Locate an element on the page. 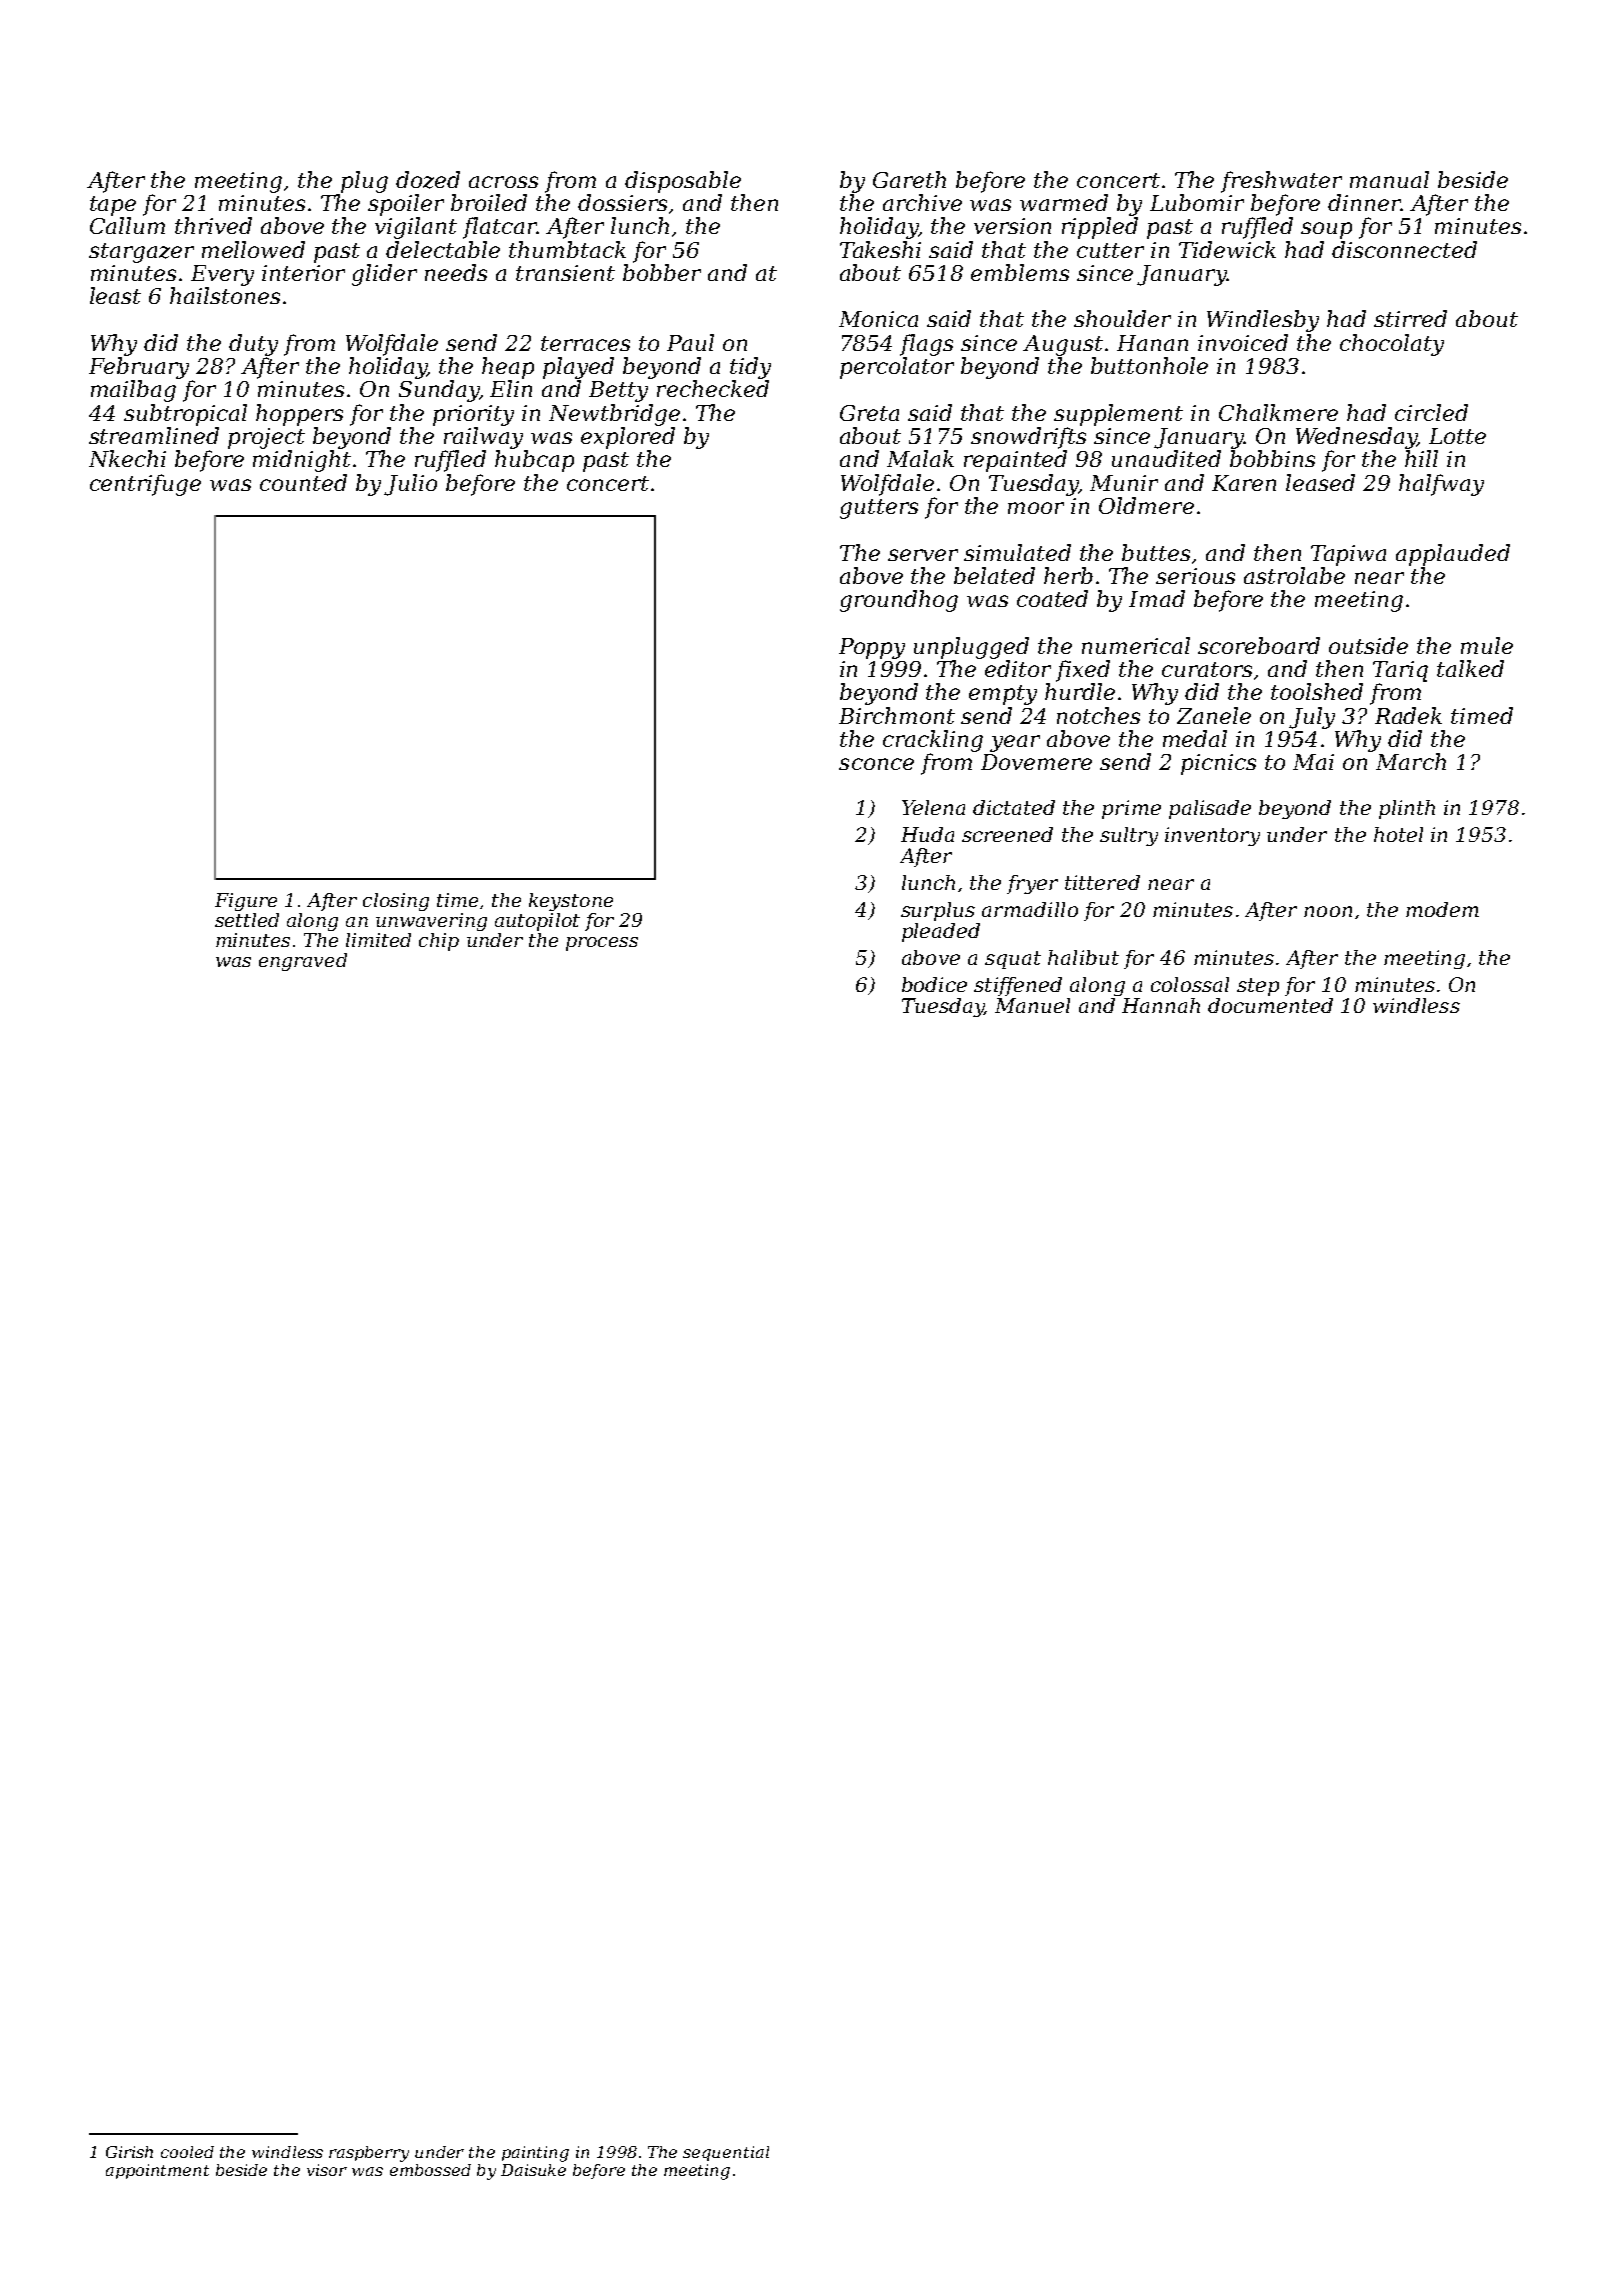 The image size is (1620, 2292). manual is located at coordinates (1389, 179).
